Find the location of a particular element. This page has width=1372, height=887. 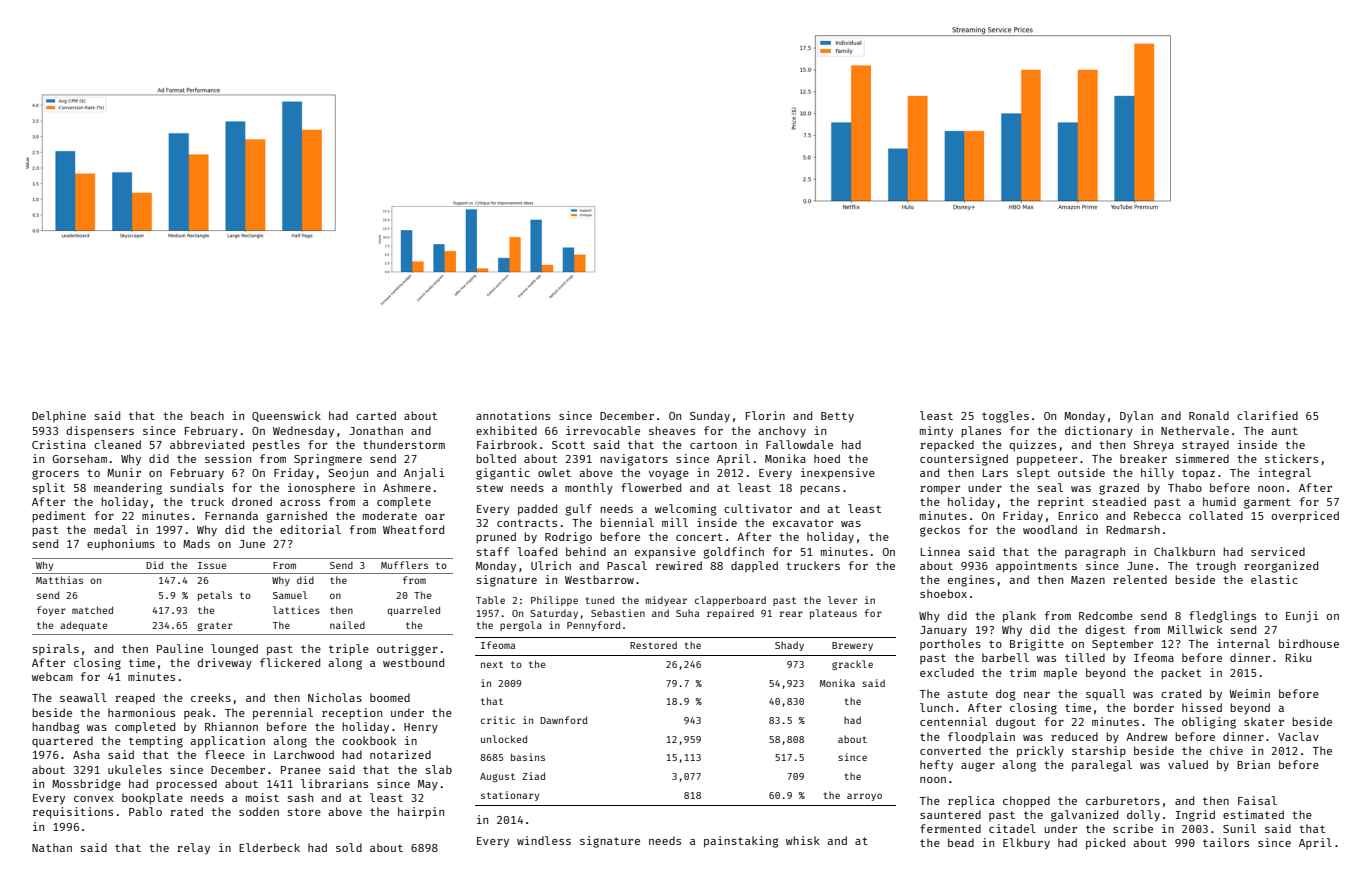

arroyo is located at coordinates (864, 797).
